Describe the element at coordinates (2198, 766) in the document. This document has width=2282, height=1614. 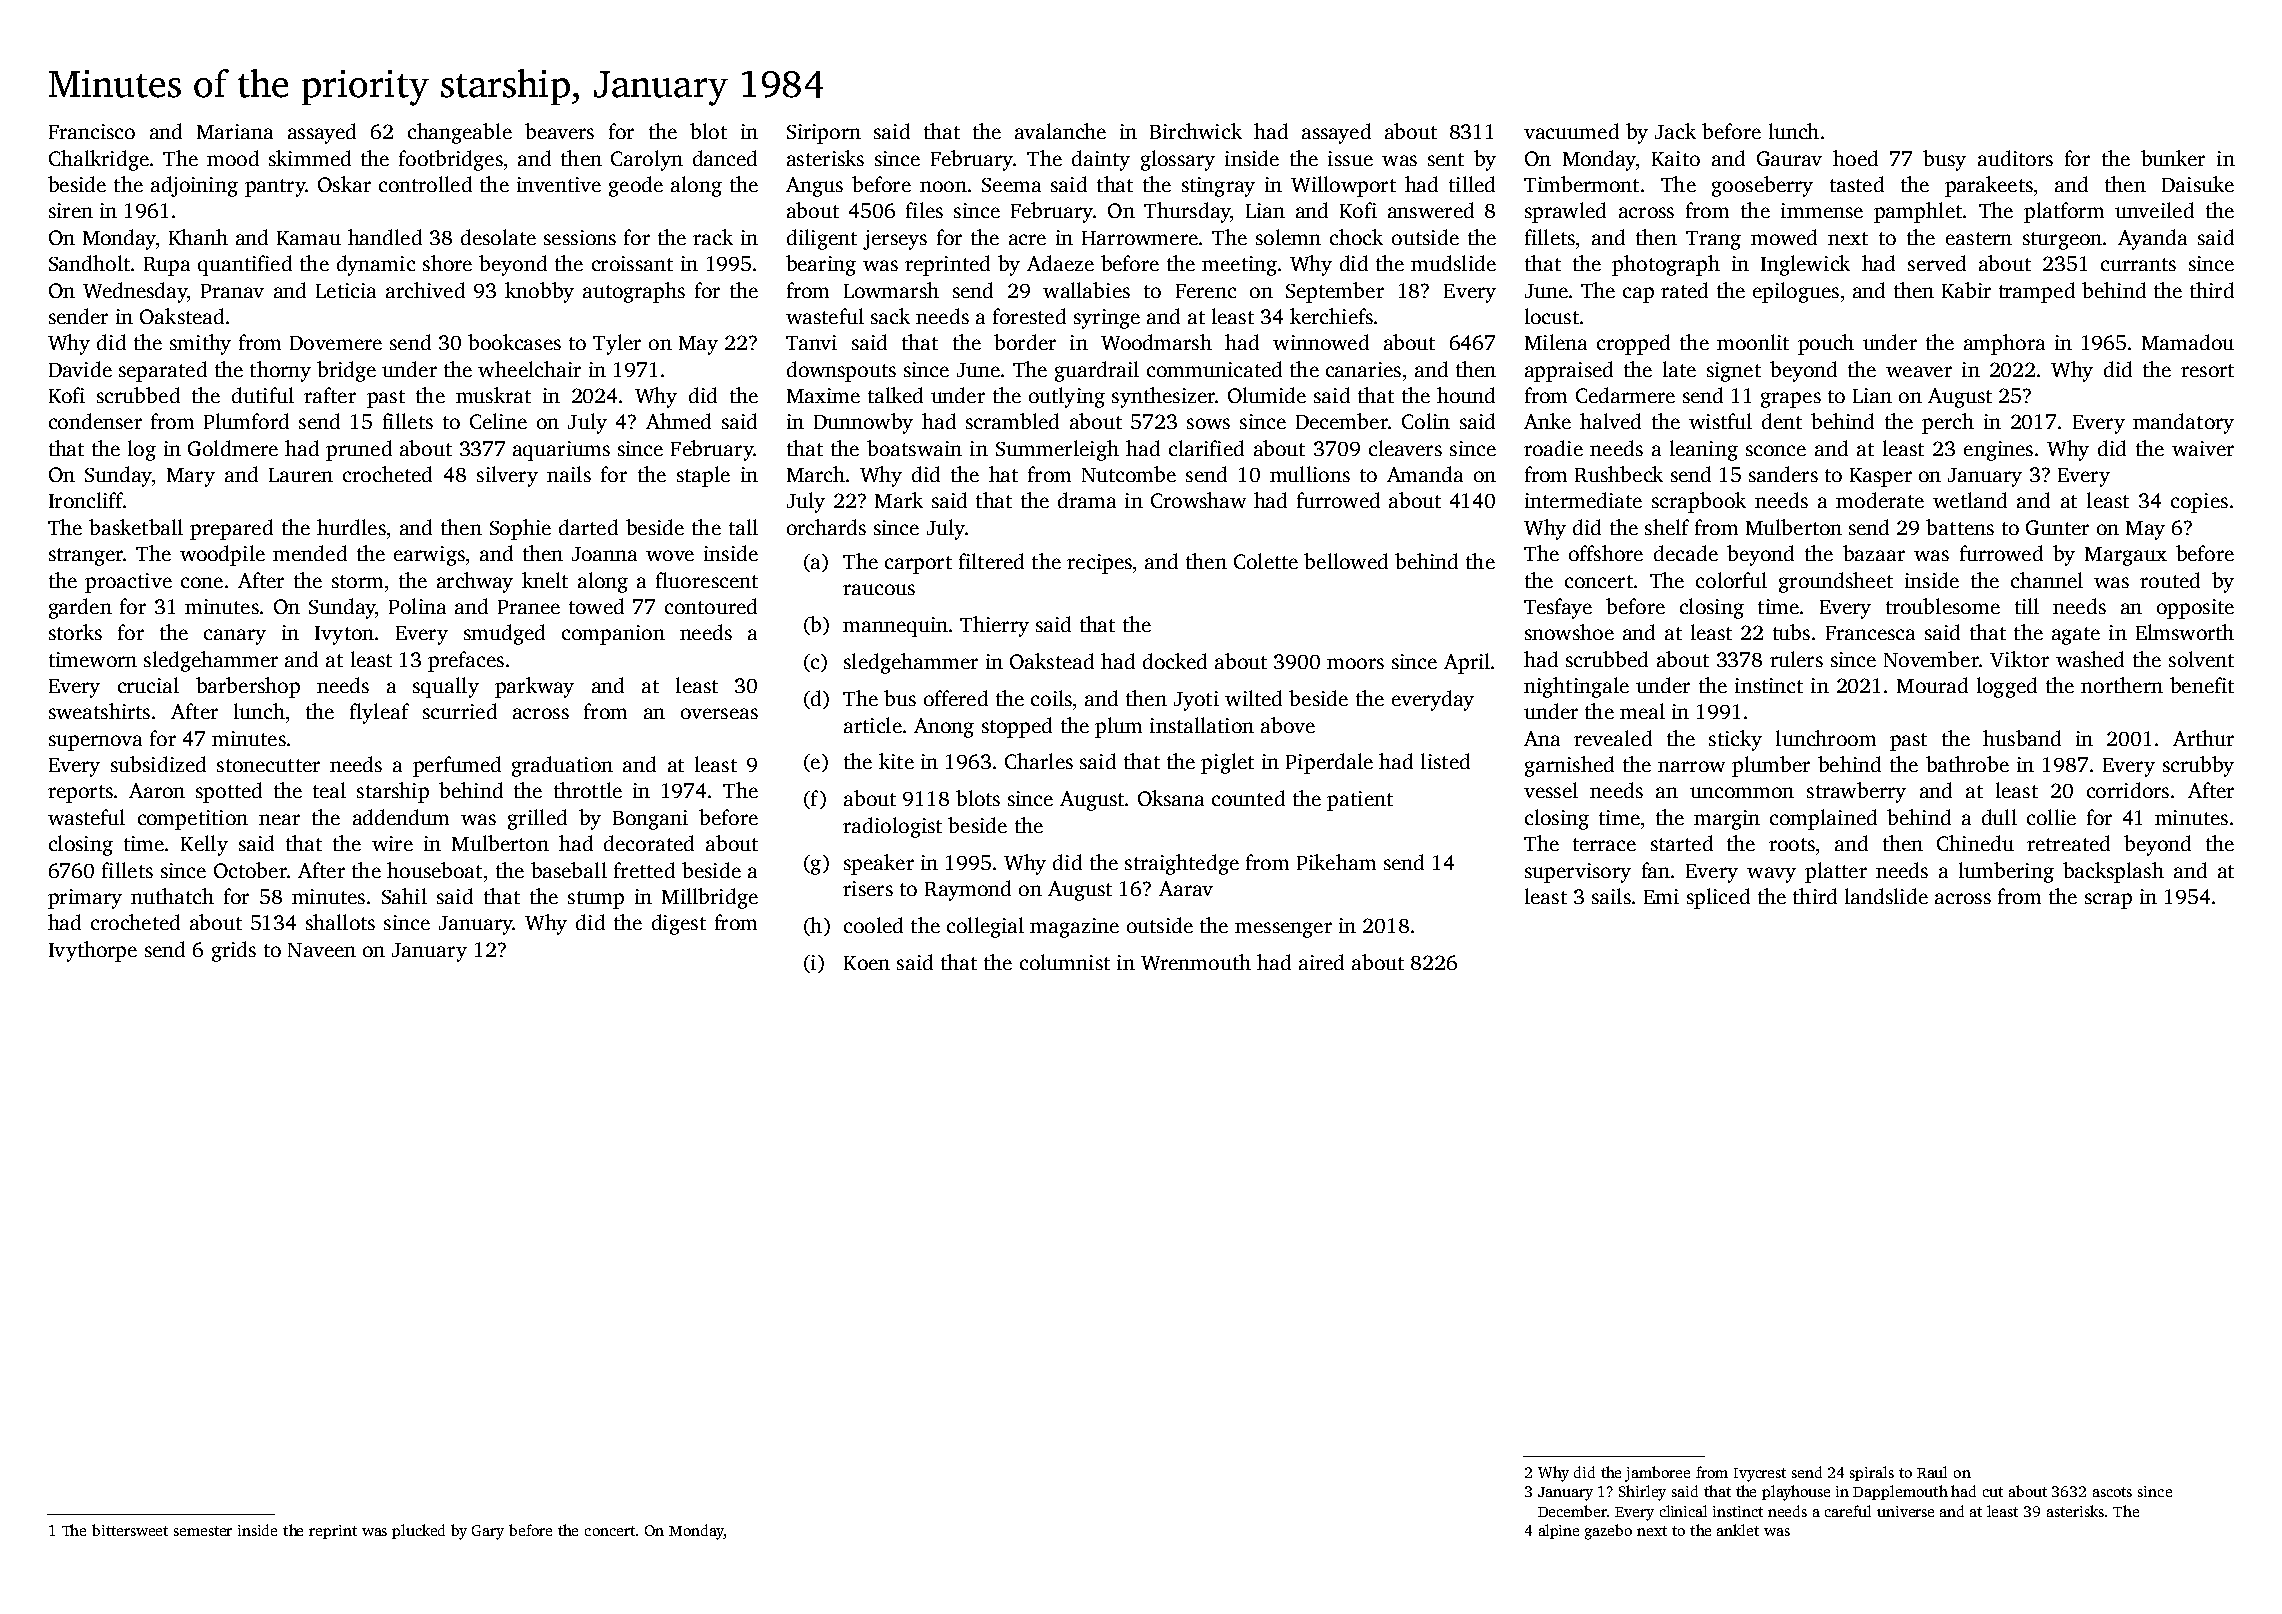
I see `scrubby` at that location.
